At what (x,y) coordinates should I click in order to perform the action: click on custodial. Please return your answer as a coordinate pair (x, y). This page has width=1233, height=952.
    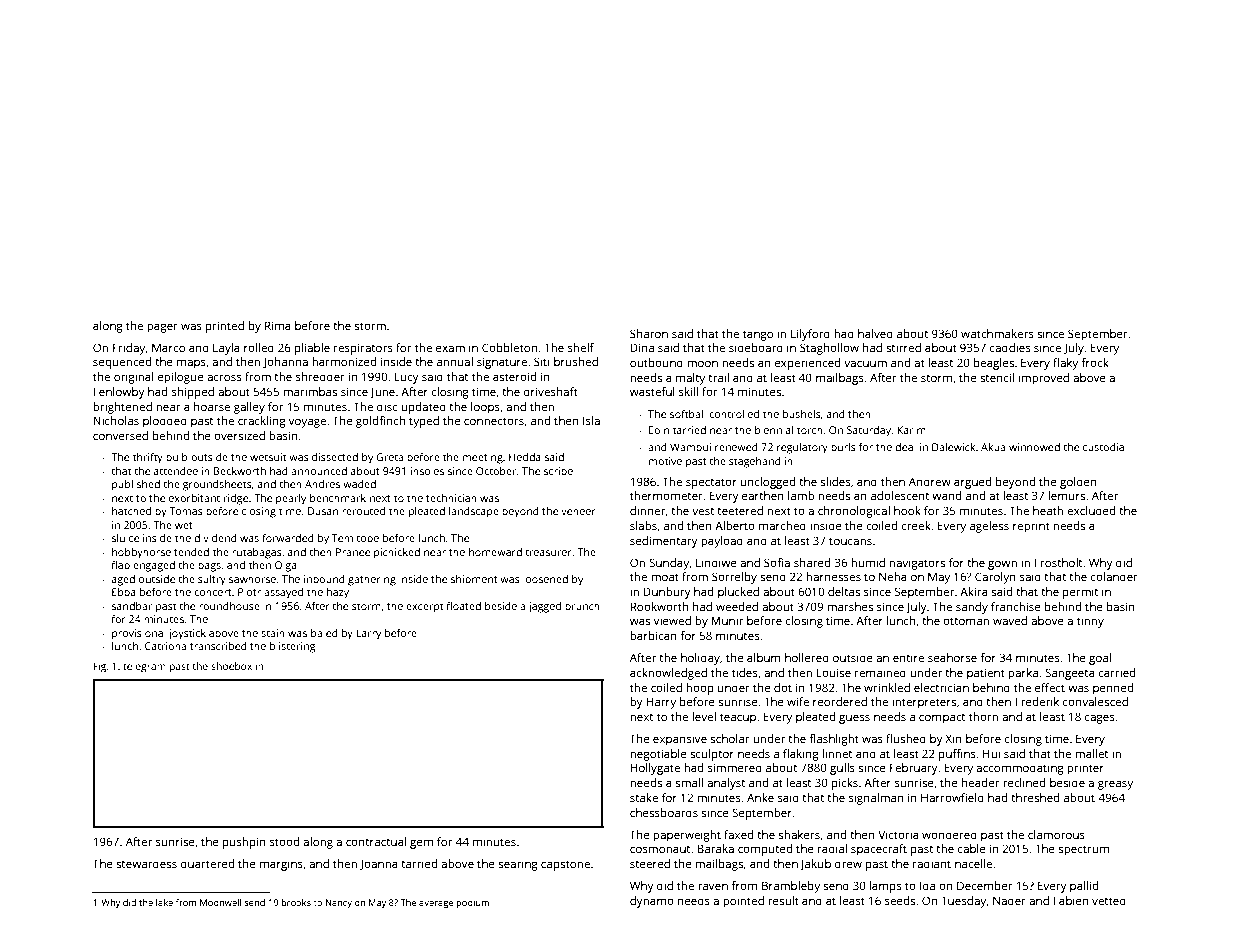
    Looking at the image, I should click on (1105, 447).
